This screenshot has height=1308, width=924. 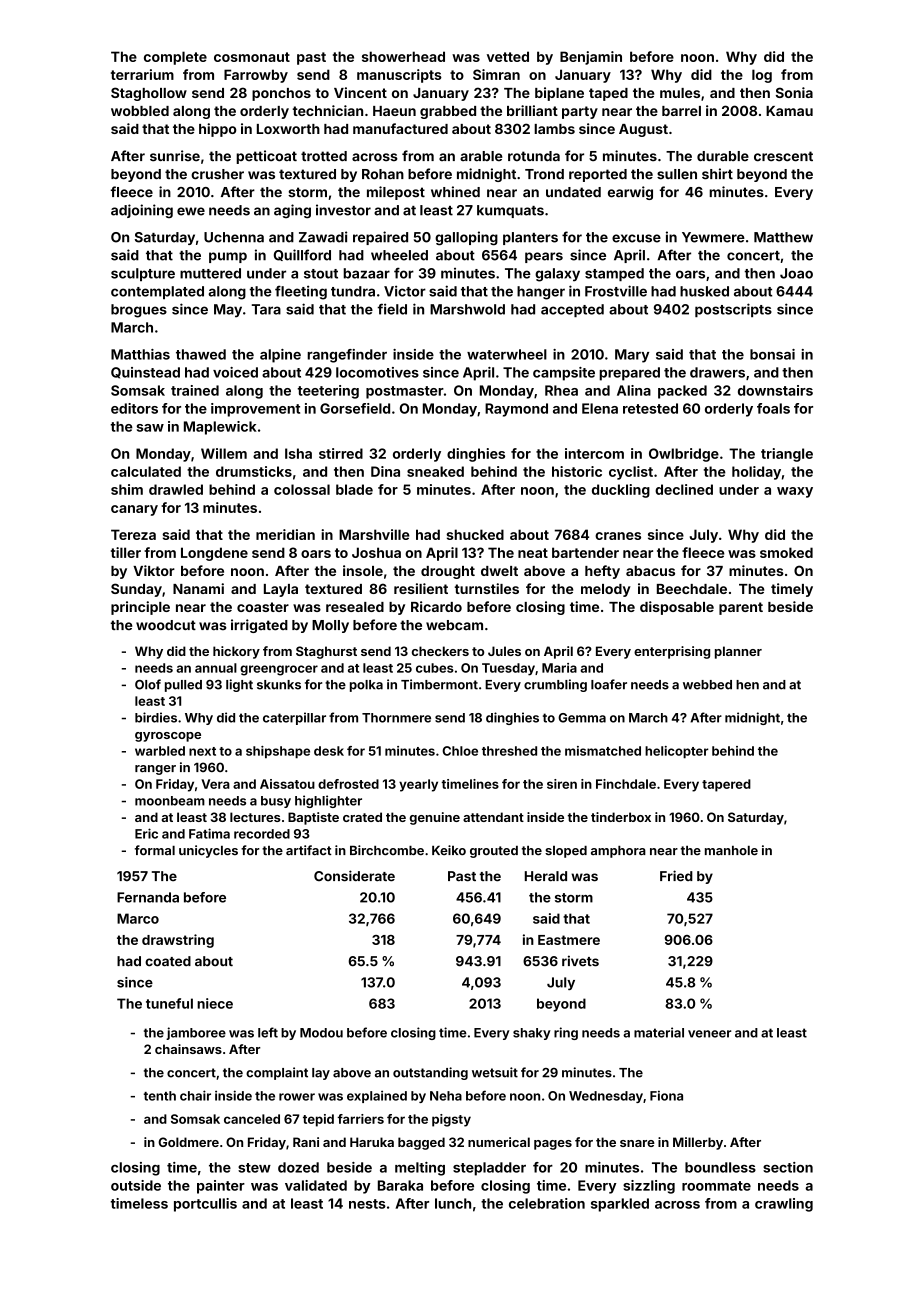 What do you see at coordinates (175, 58) in the screenshot?
I see `complete` at bounding box center [175, 58].
